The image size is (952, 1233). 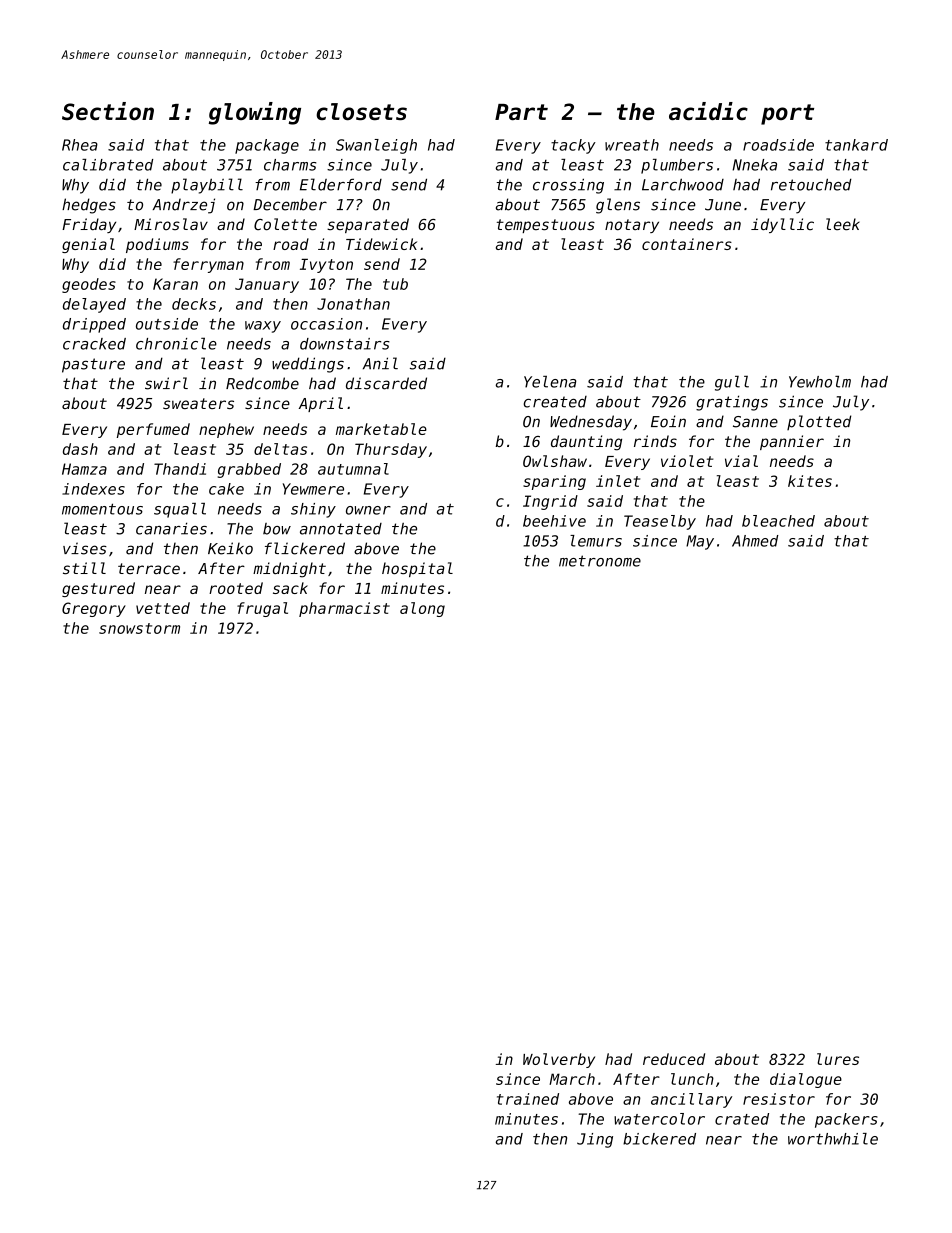 I want to click on packers, so click(x=846, y=1120).
